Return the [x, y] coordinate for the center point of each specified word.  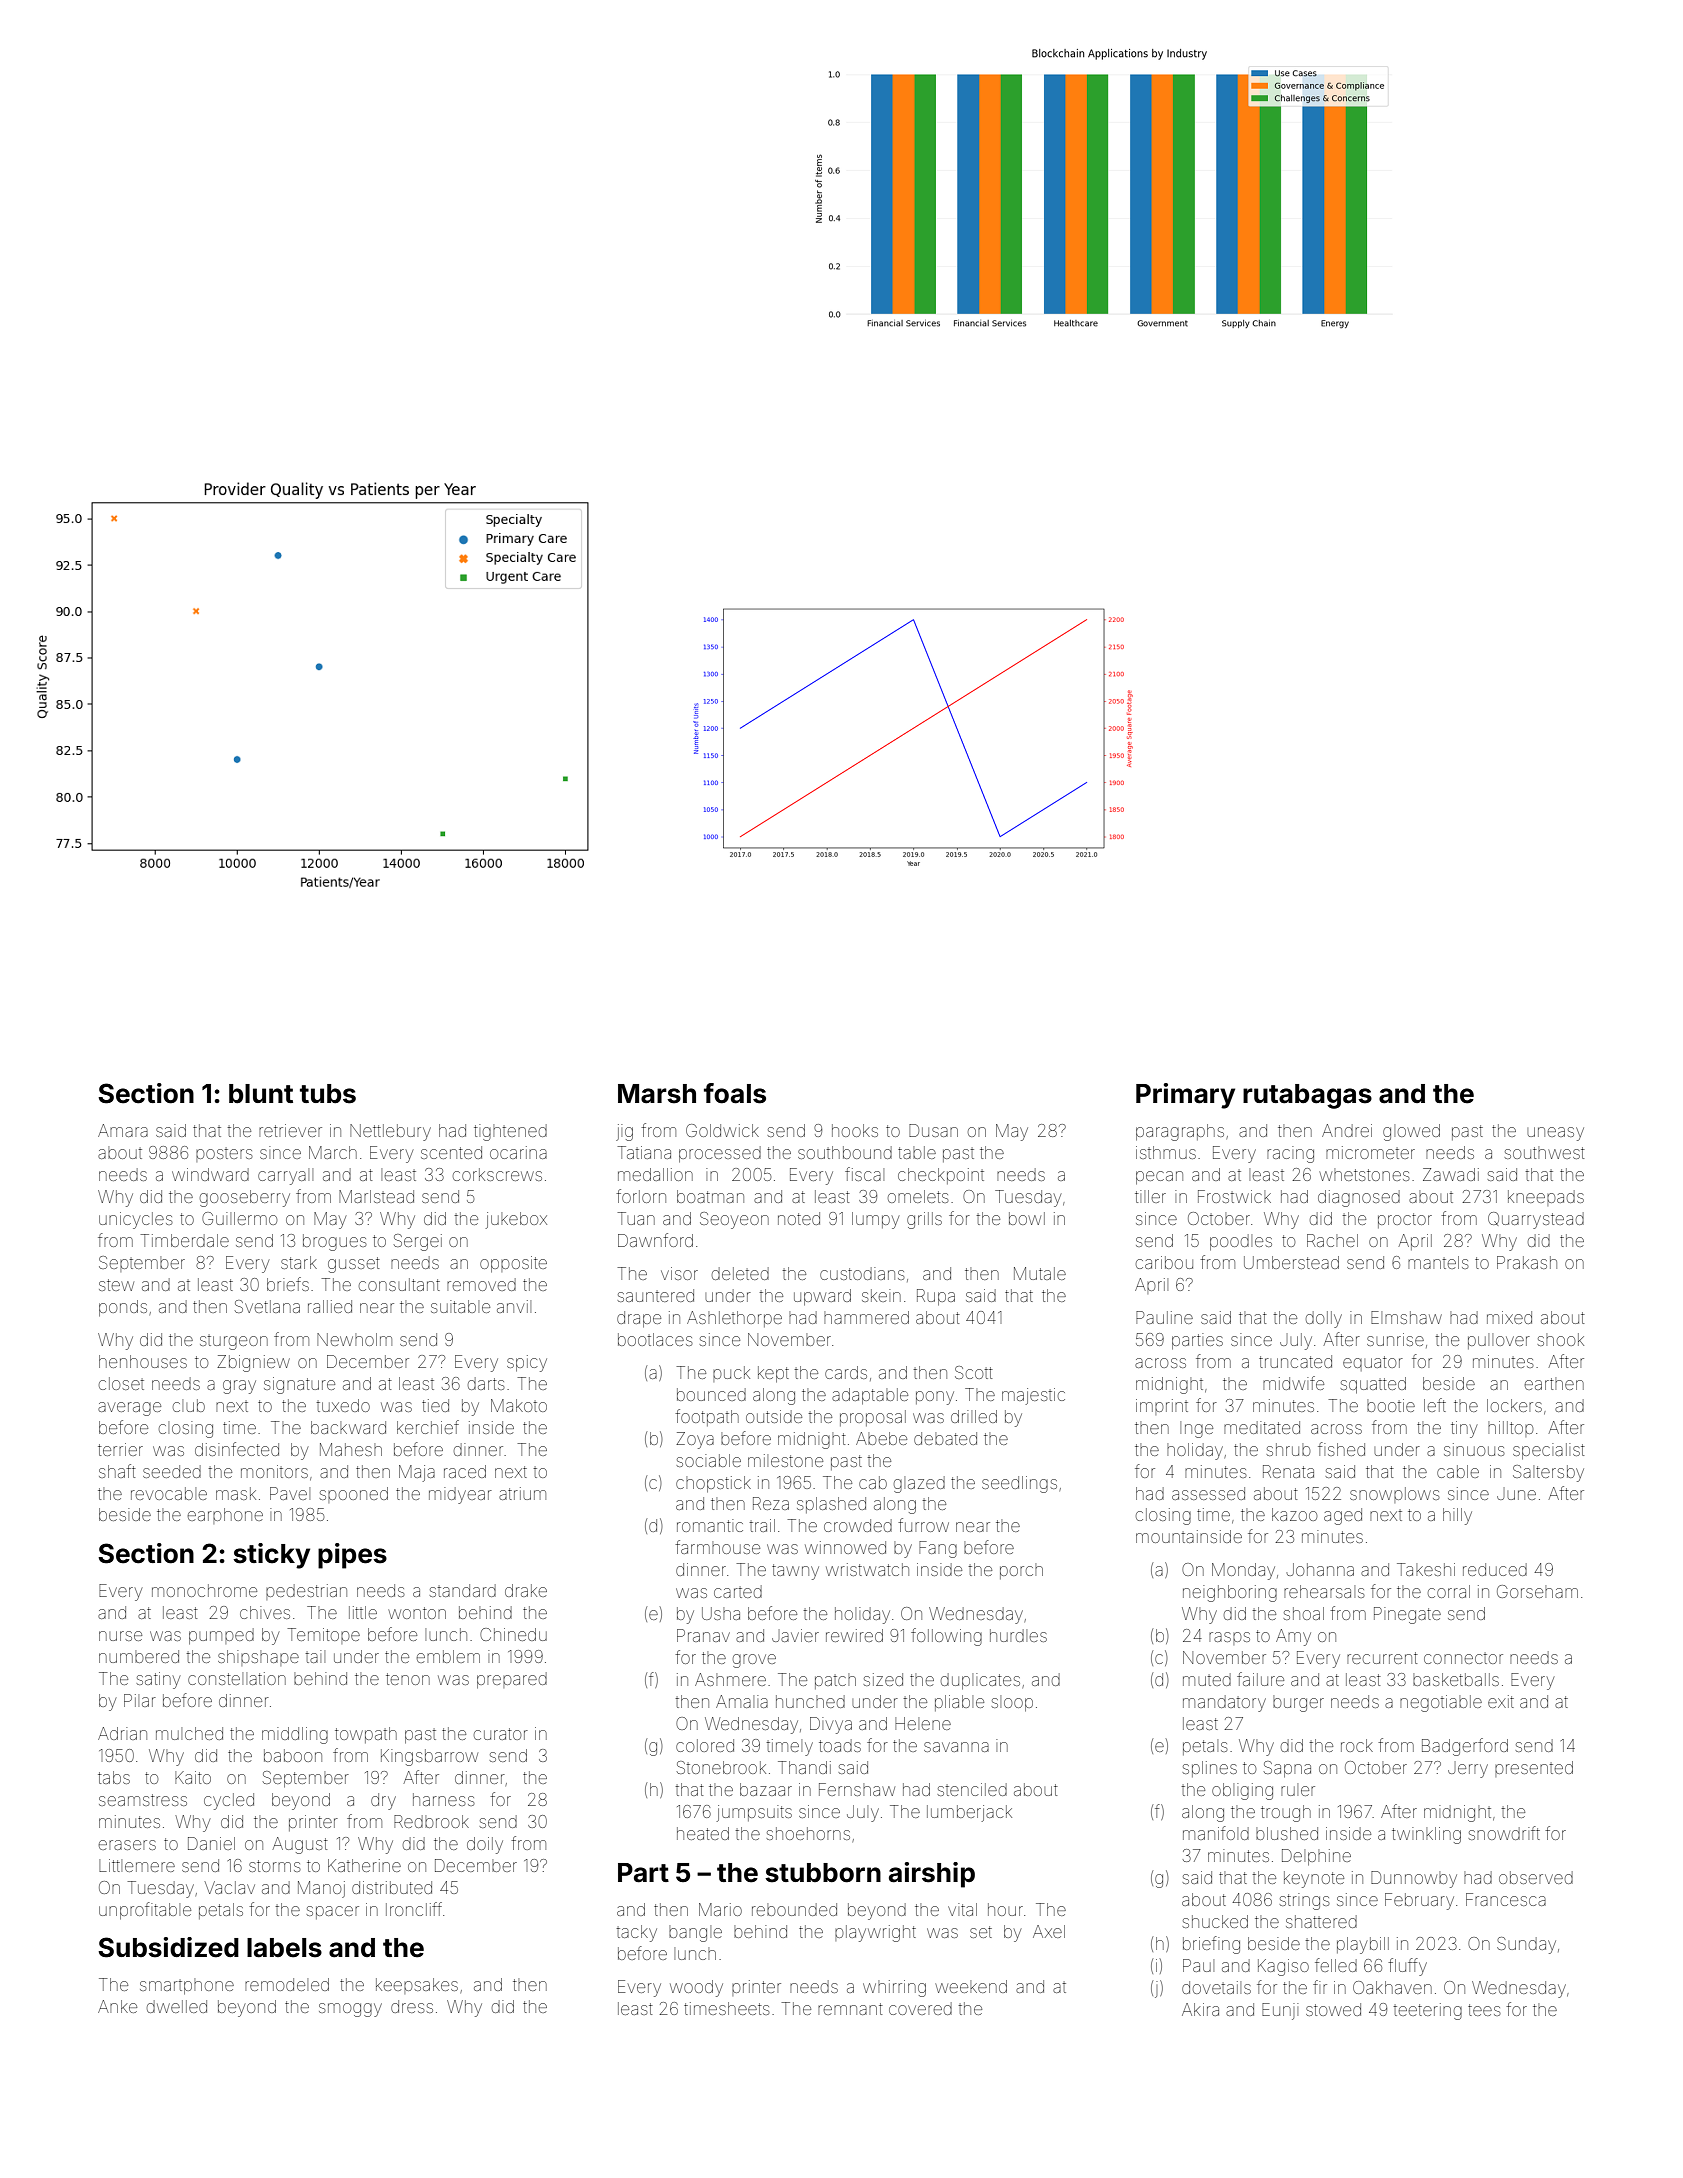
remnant [850, 2009]
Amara [123, 1130]
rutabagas [1307, 1096]
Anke [117, 2006]
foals [735, 1093]
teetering [1427, 2011]
